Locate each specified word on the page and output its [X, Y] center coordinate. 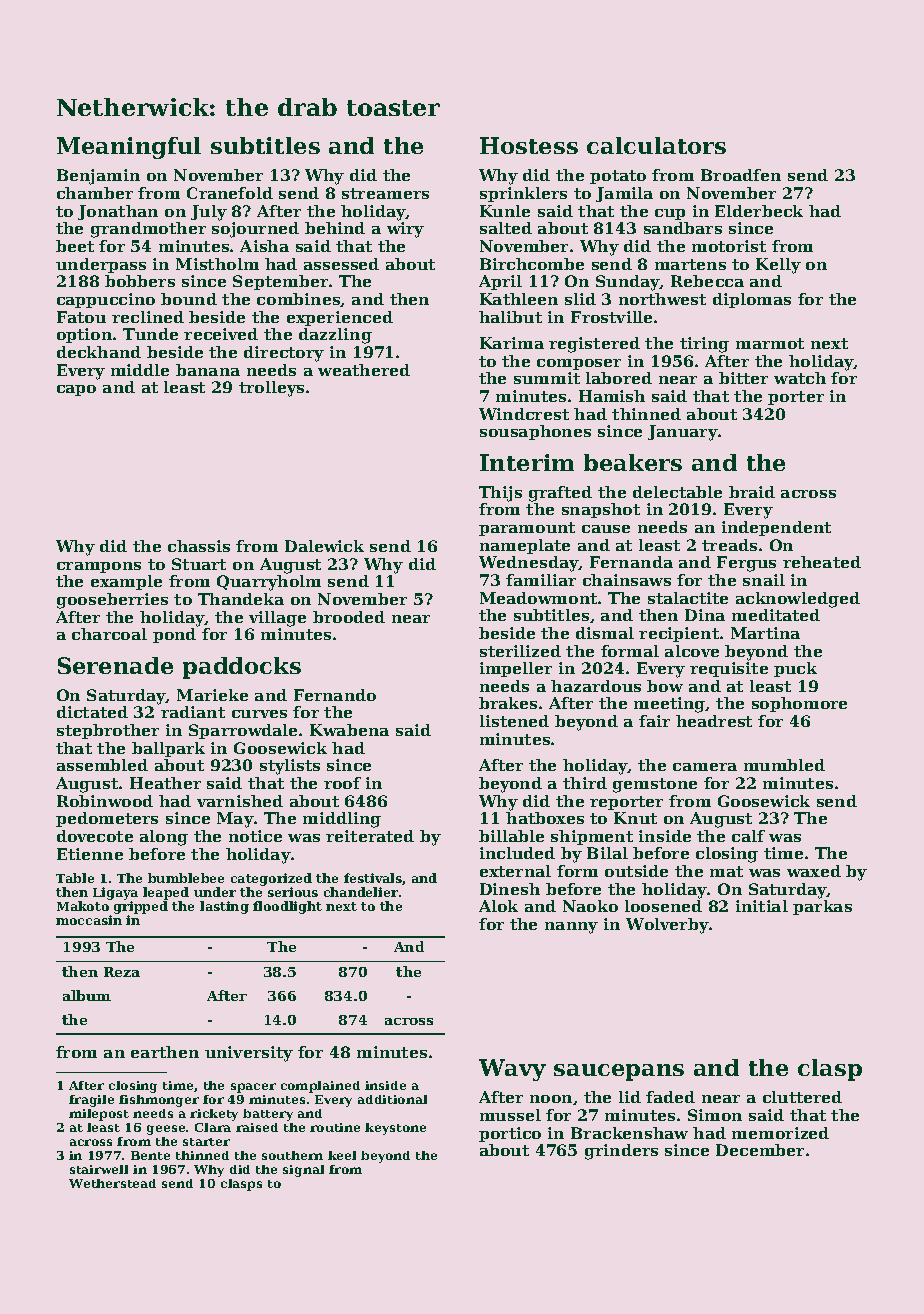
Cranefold [230, 193]
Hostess [529, 145]
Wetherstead [112, 1183]
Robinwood [105, 801]
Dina [705, 615]
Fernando [335, 695]
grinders [621, 1152]
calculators [656, 145]
